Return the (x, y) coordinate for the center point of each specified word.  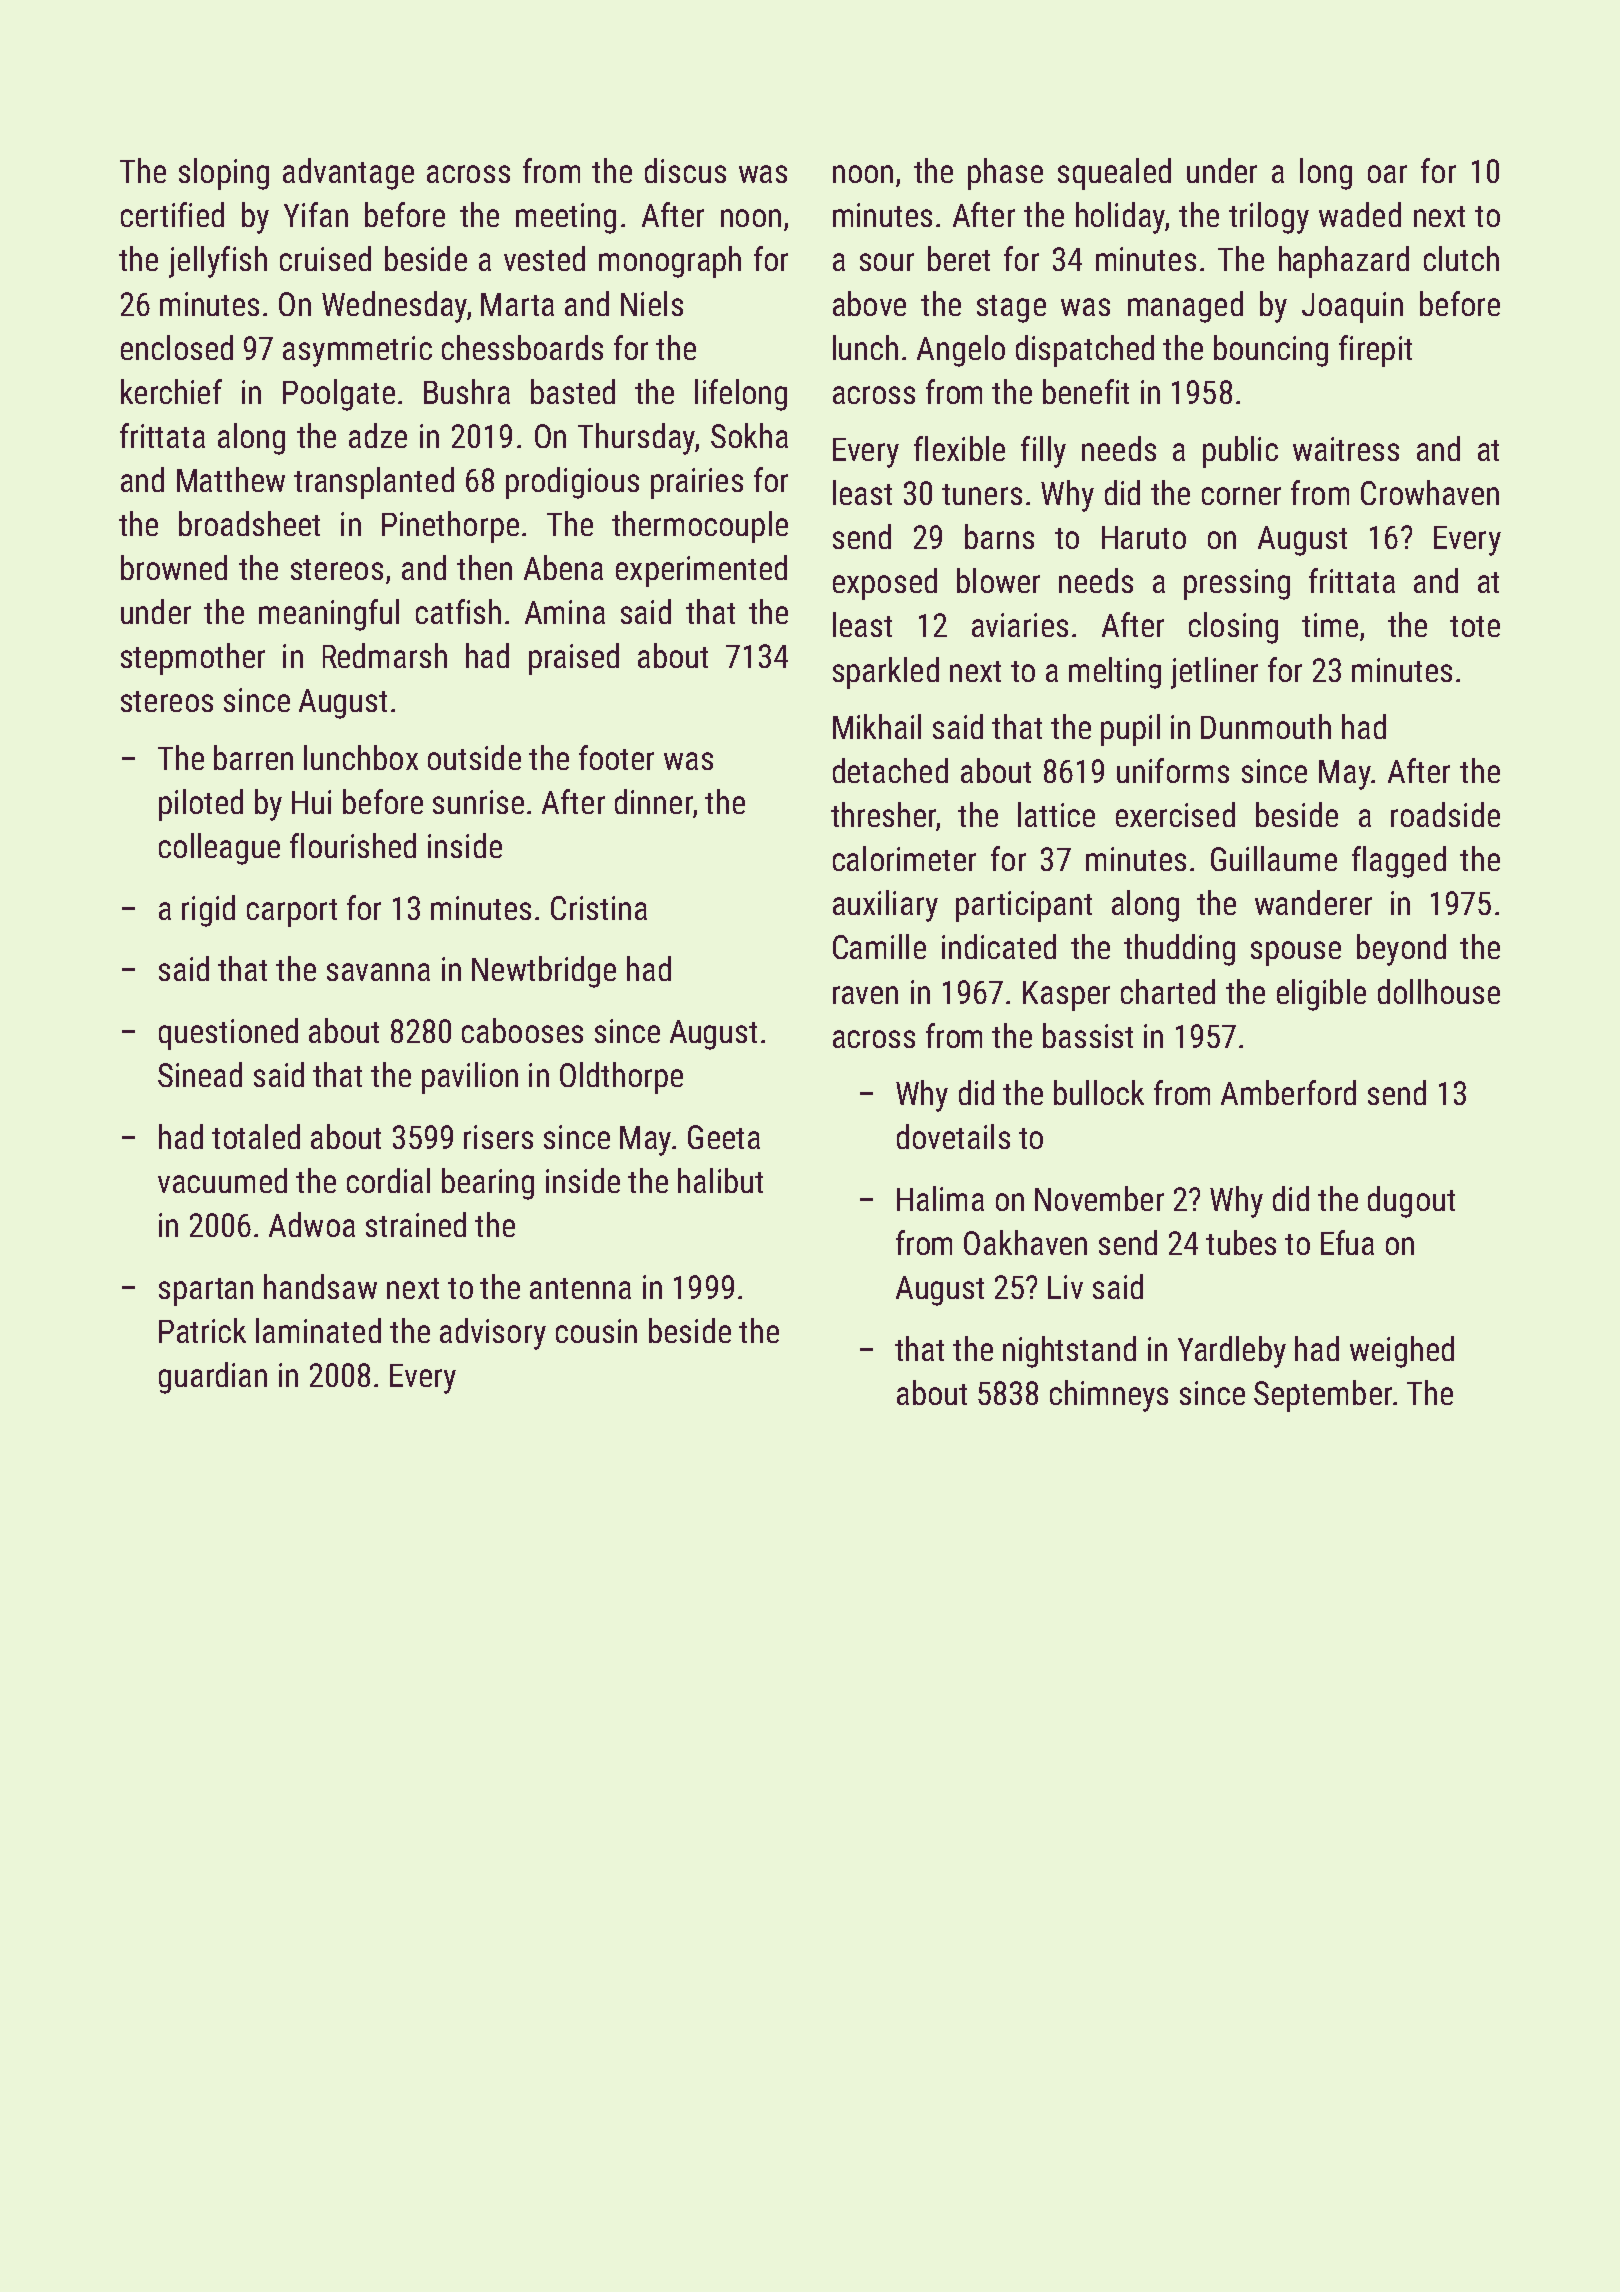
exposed (885, 584)
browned (174, 567)
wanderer (1313, 902)
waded (1360, 214)
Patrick (202, 1330)
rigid (208, 911)
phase (1005, 174)
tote (1475, 626)
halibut (720, 1180)
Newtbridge (544, 972)
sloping (224, 174)
